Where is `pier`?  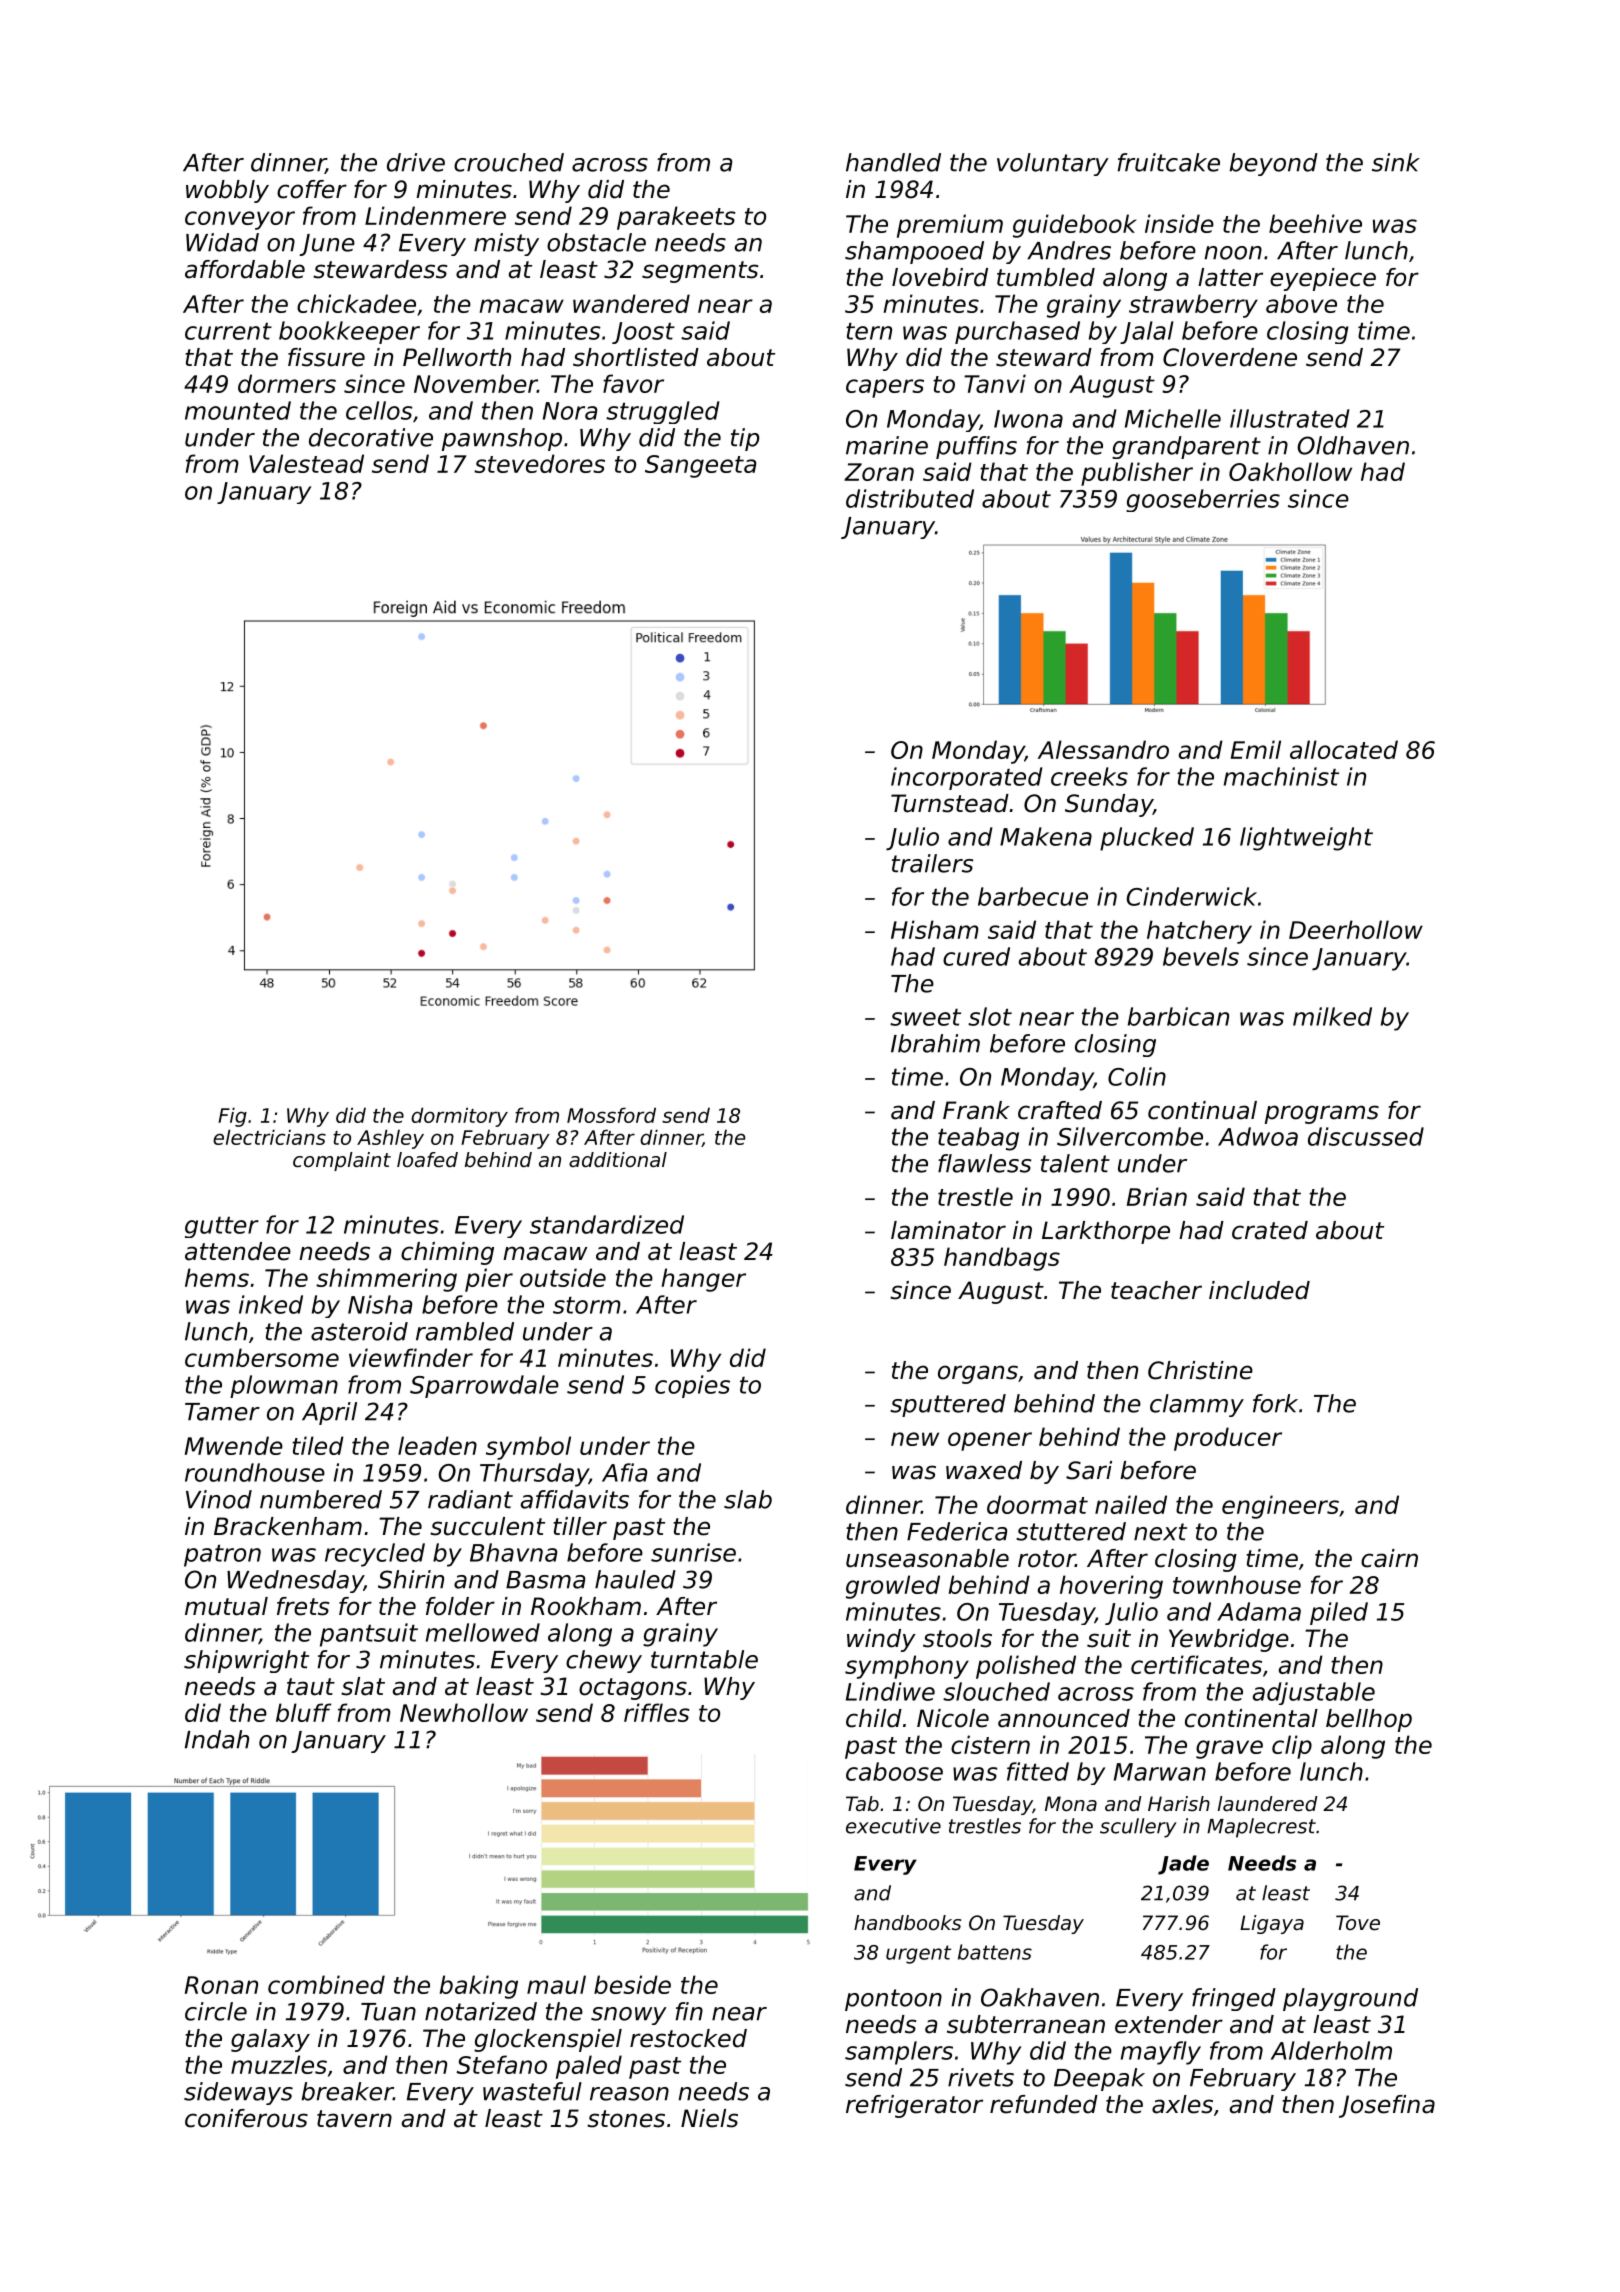
pier is located at coordinates (489, 1280).
